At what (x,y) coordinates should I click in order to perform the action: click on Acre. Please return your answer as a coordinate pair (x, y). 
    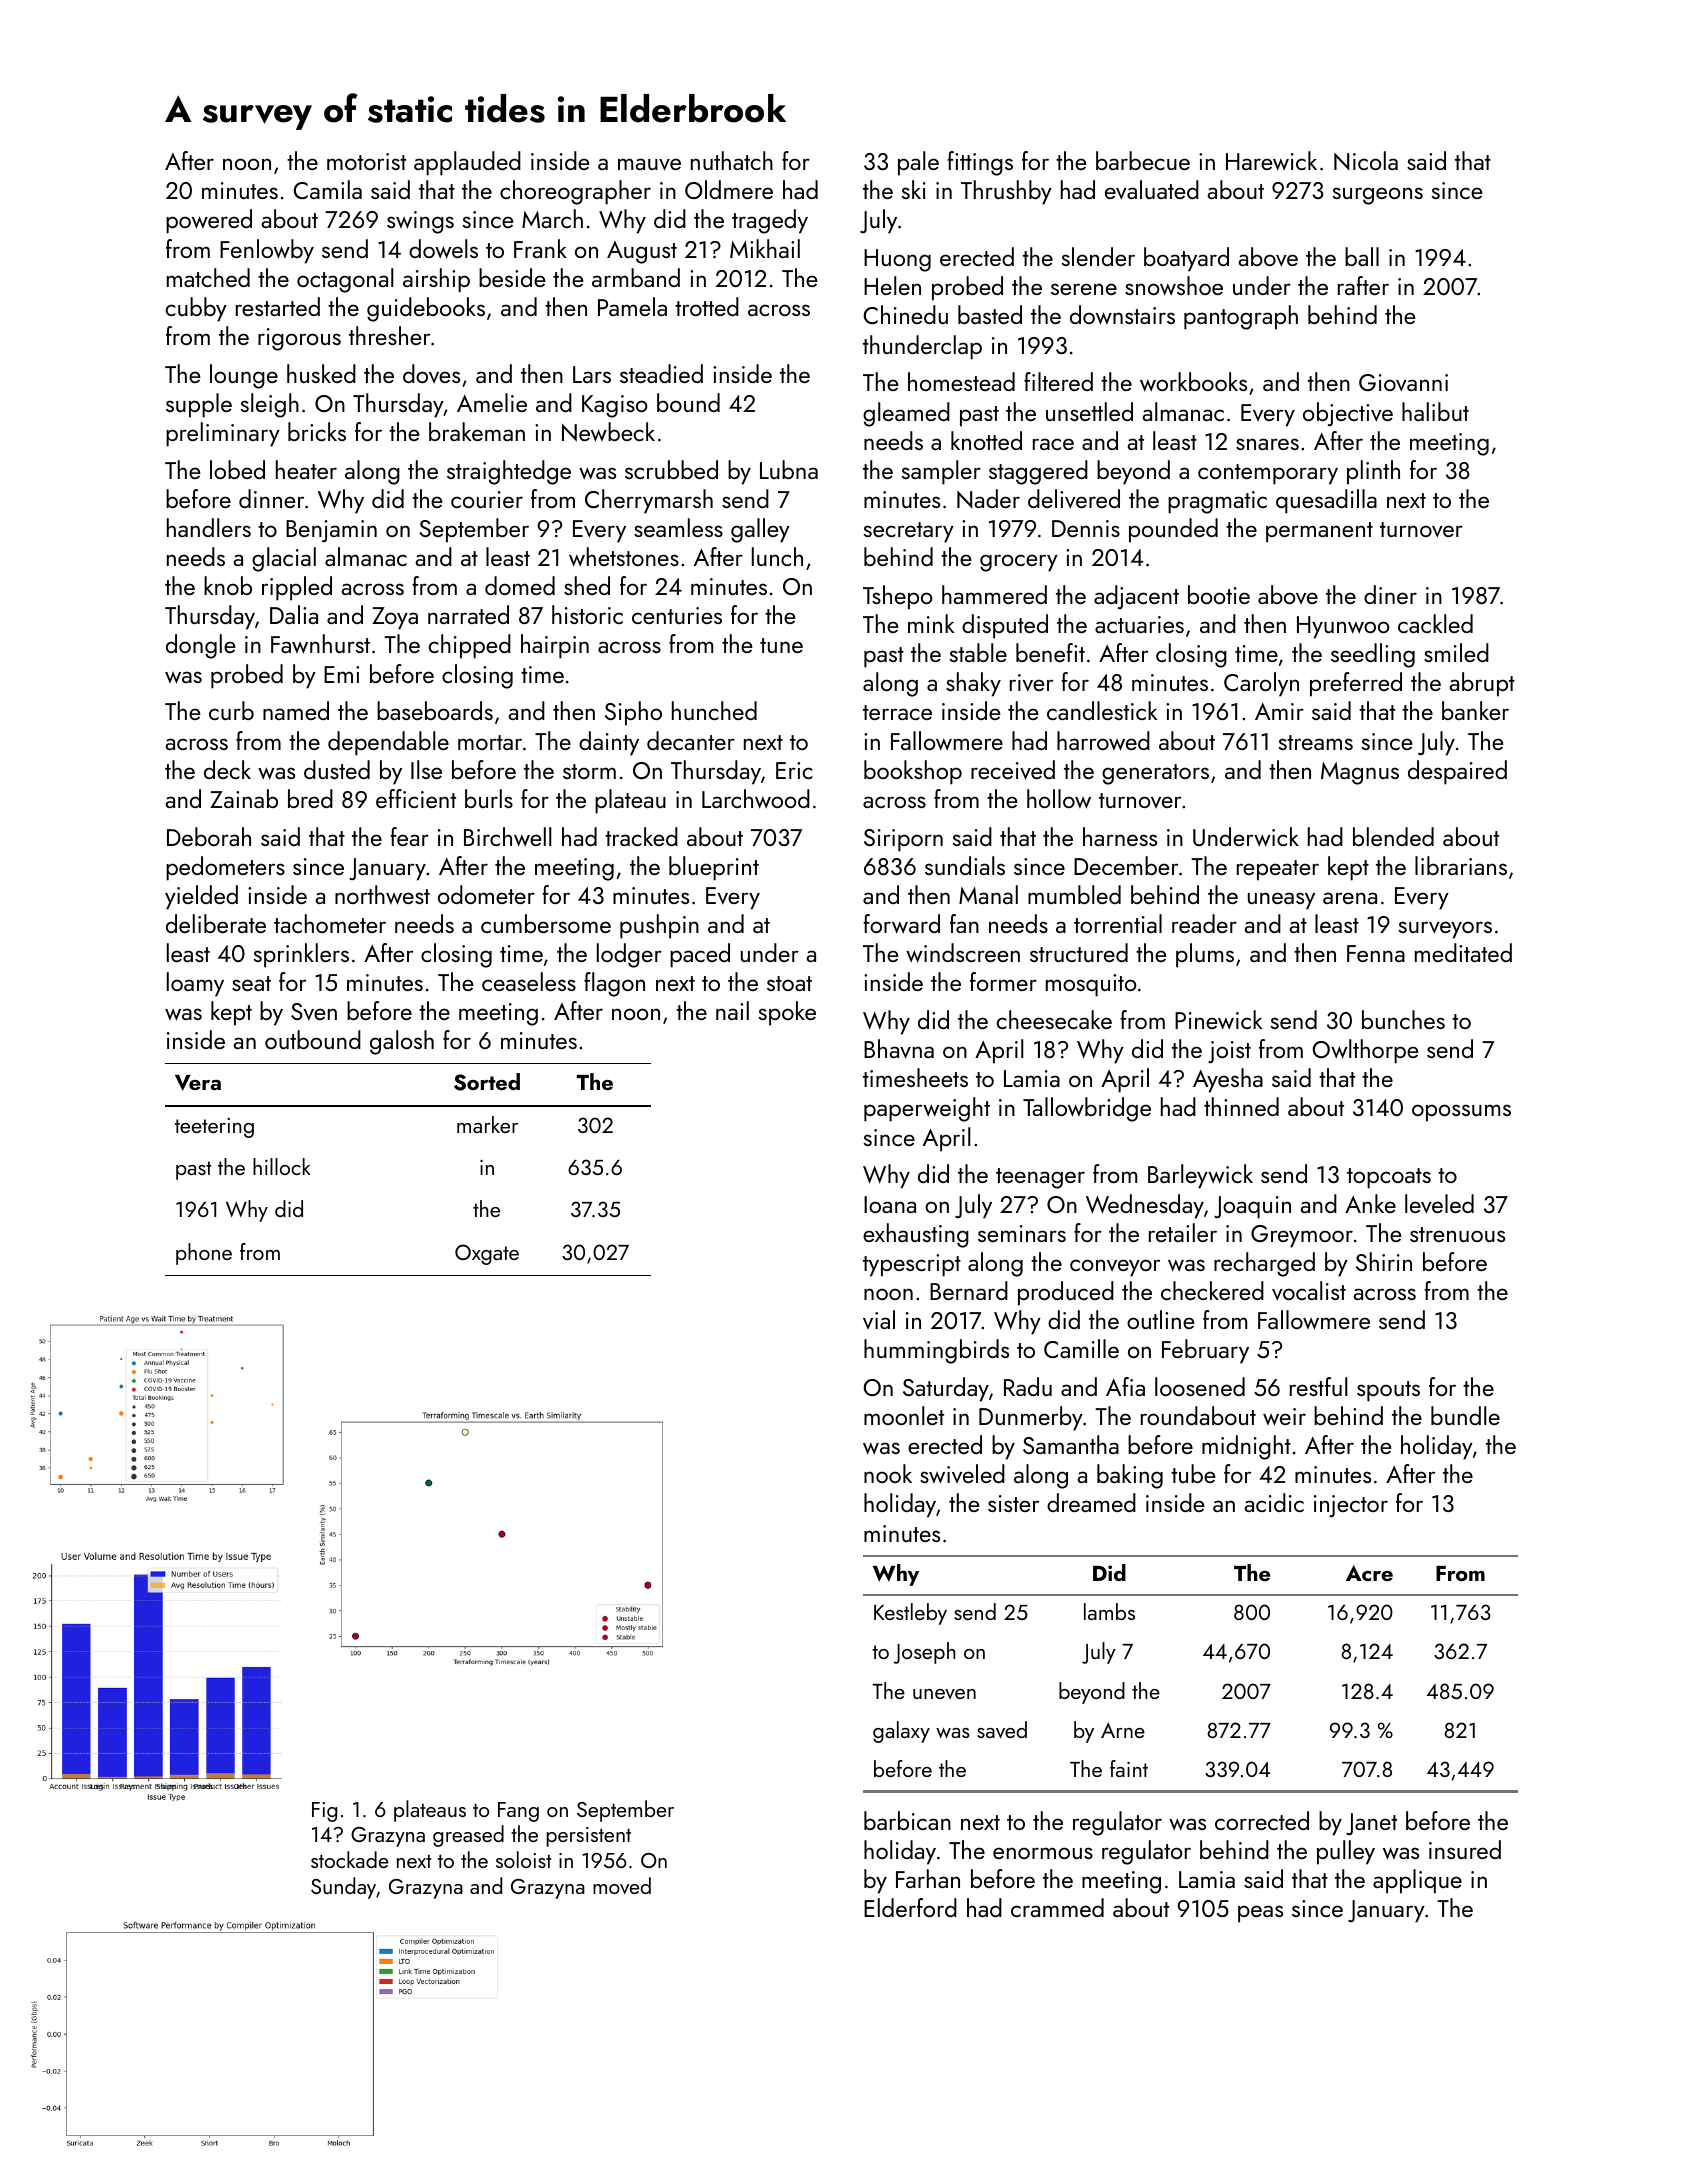
    Looking at the image, I should click on (1369, 1573).
